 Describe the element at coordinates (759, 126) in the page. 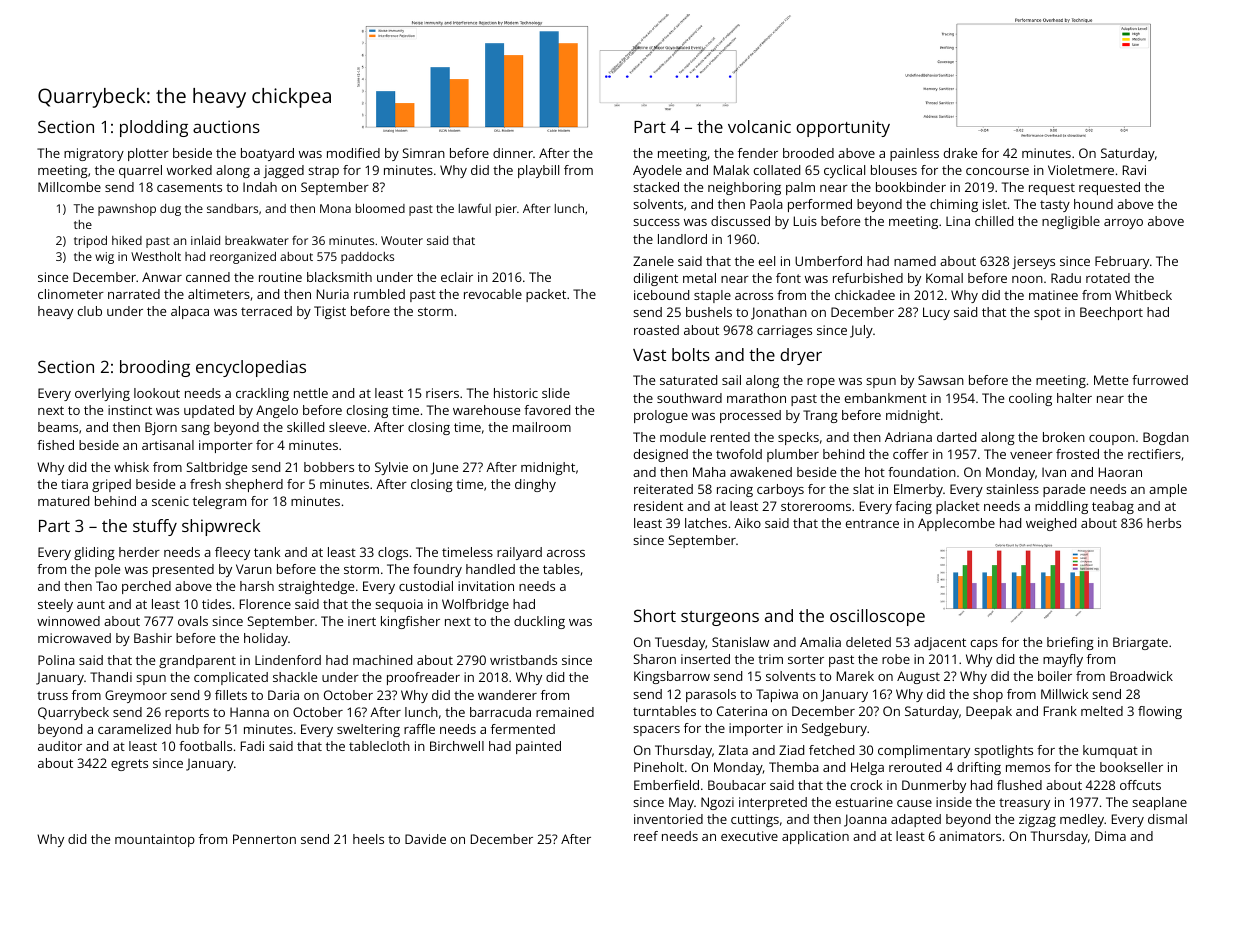

I see `volcanic` at that location.
